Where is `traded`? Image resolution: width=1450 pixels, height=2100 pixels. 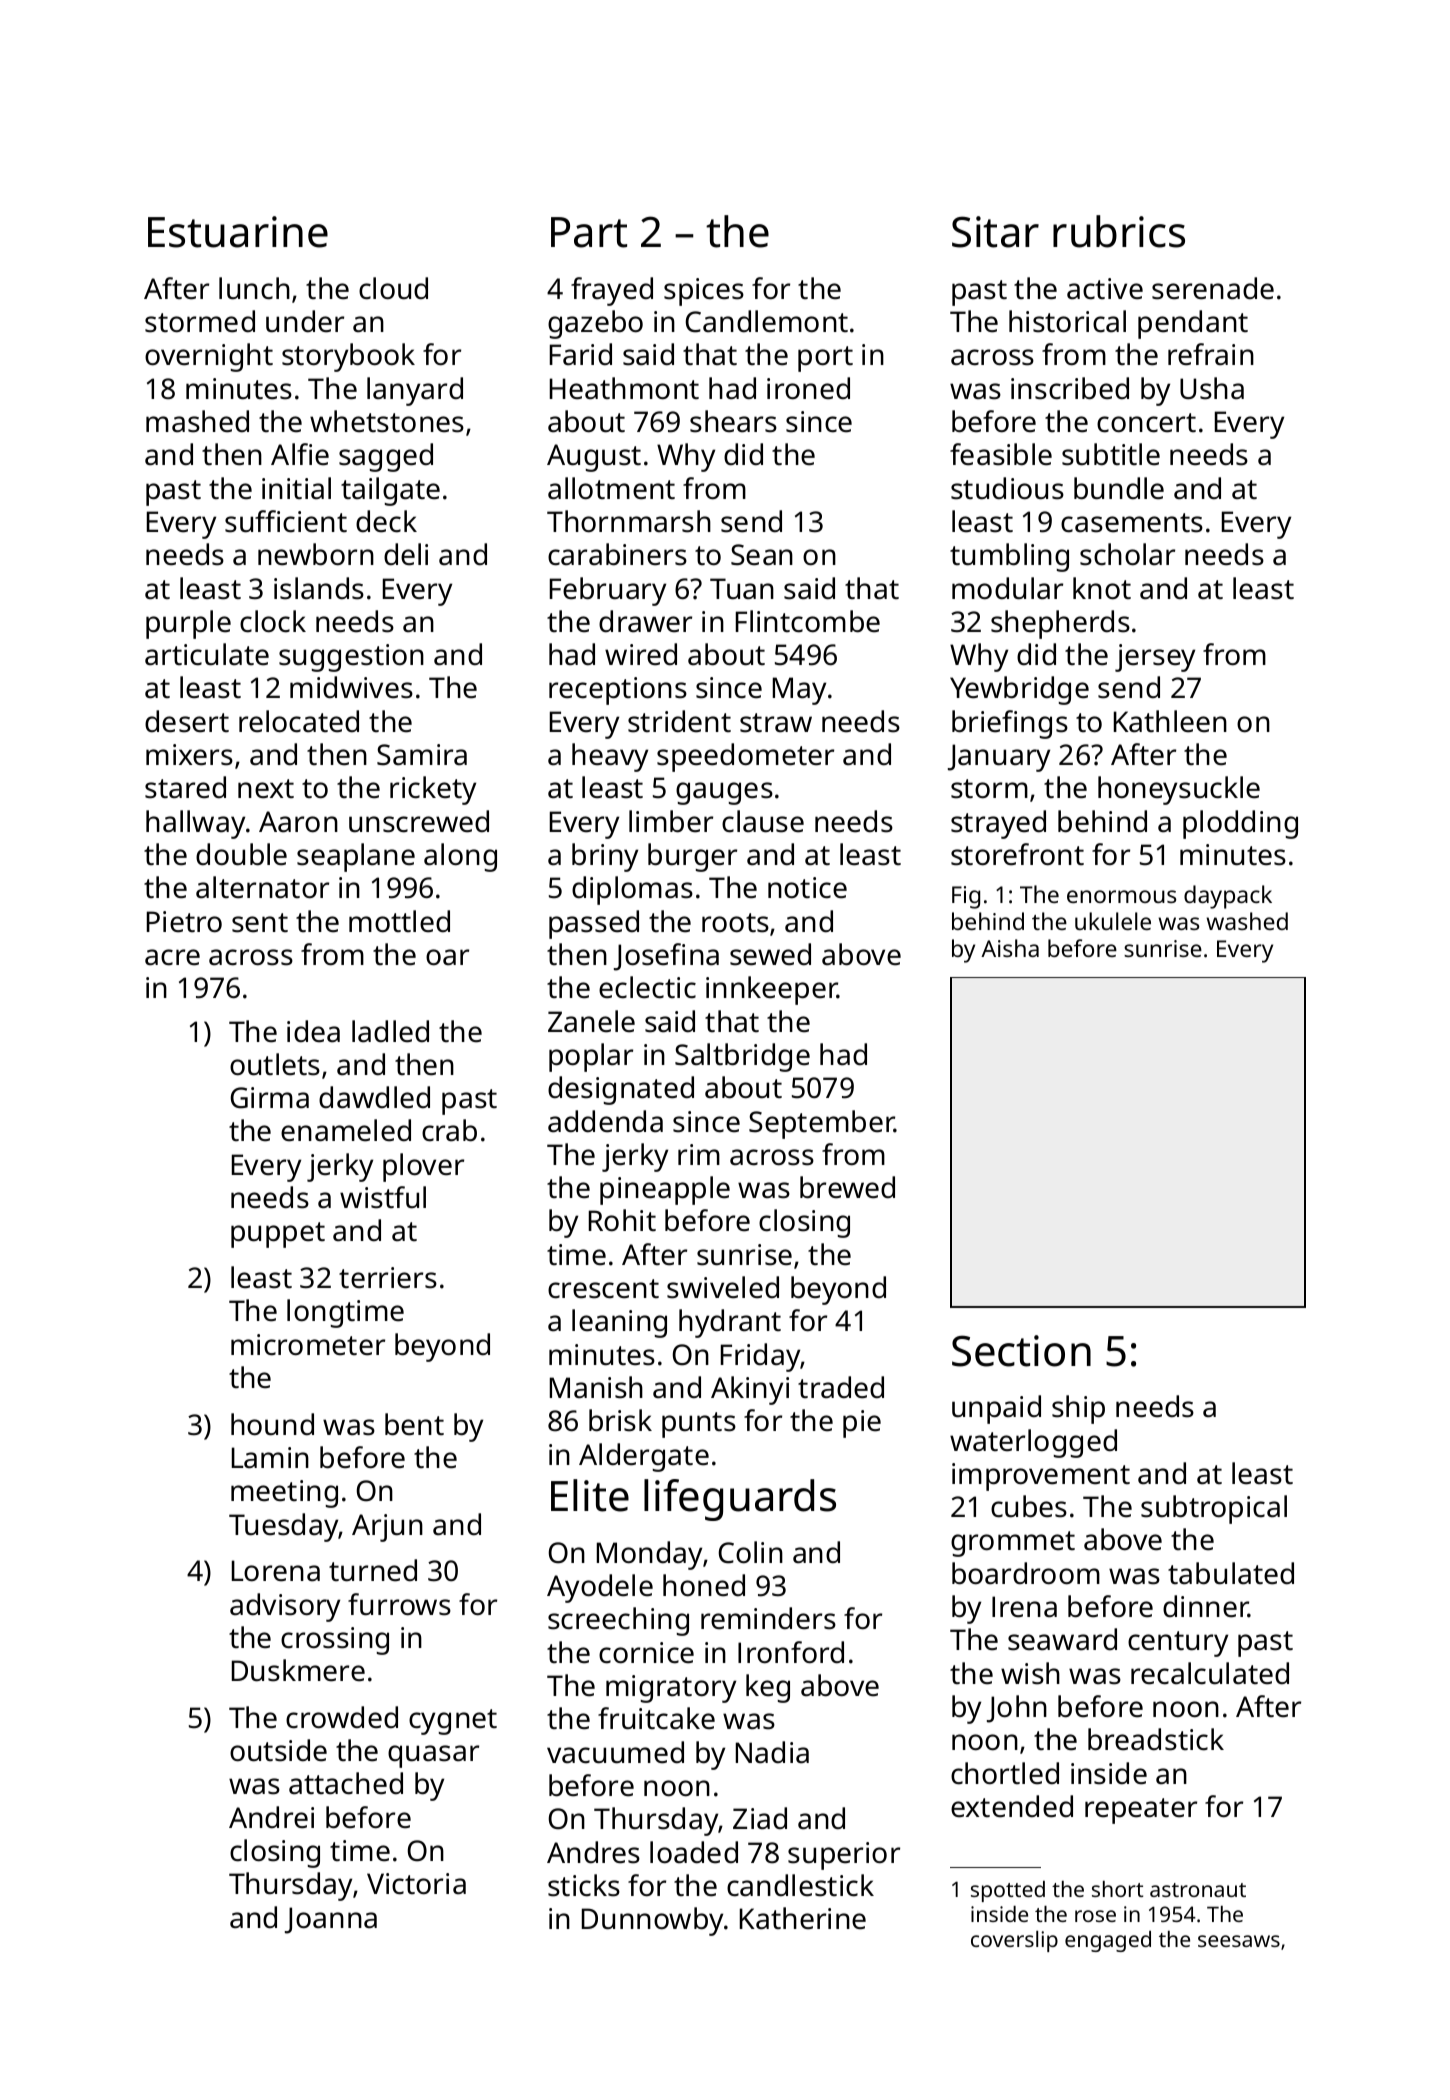
traded is located at coordinates (841, 1387).
